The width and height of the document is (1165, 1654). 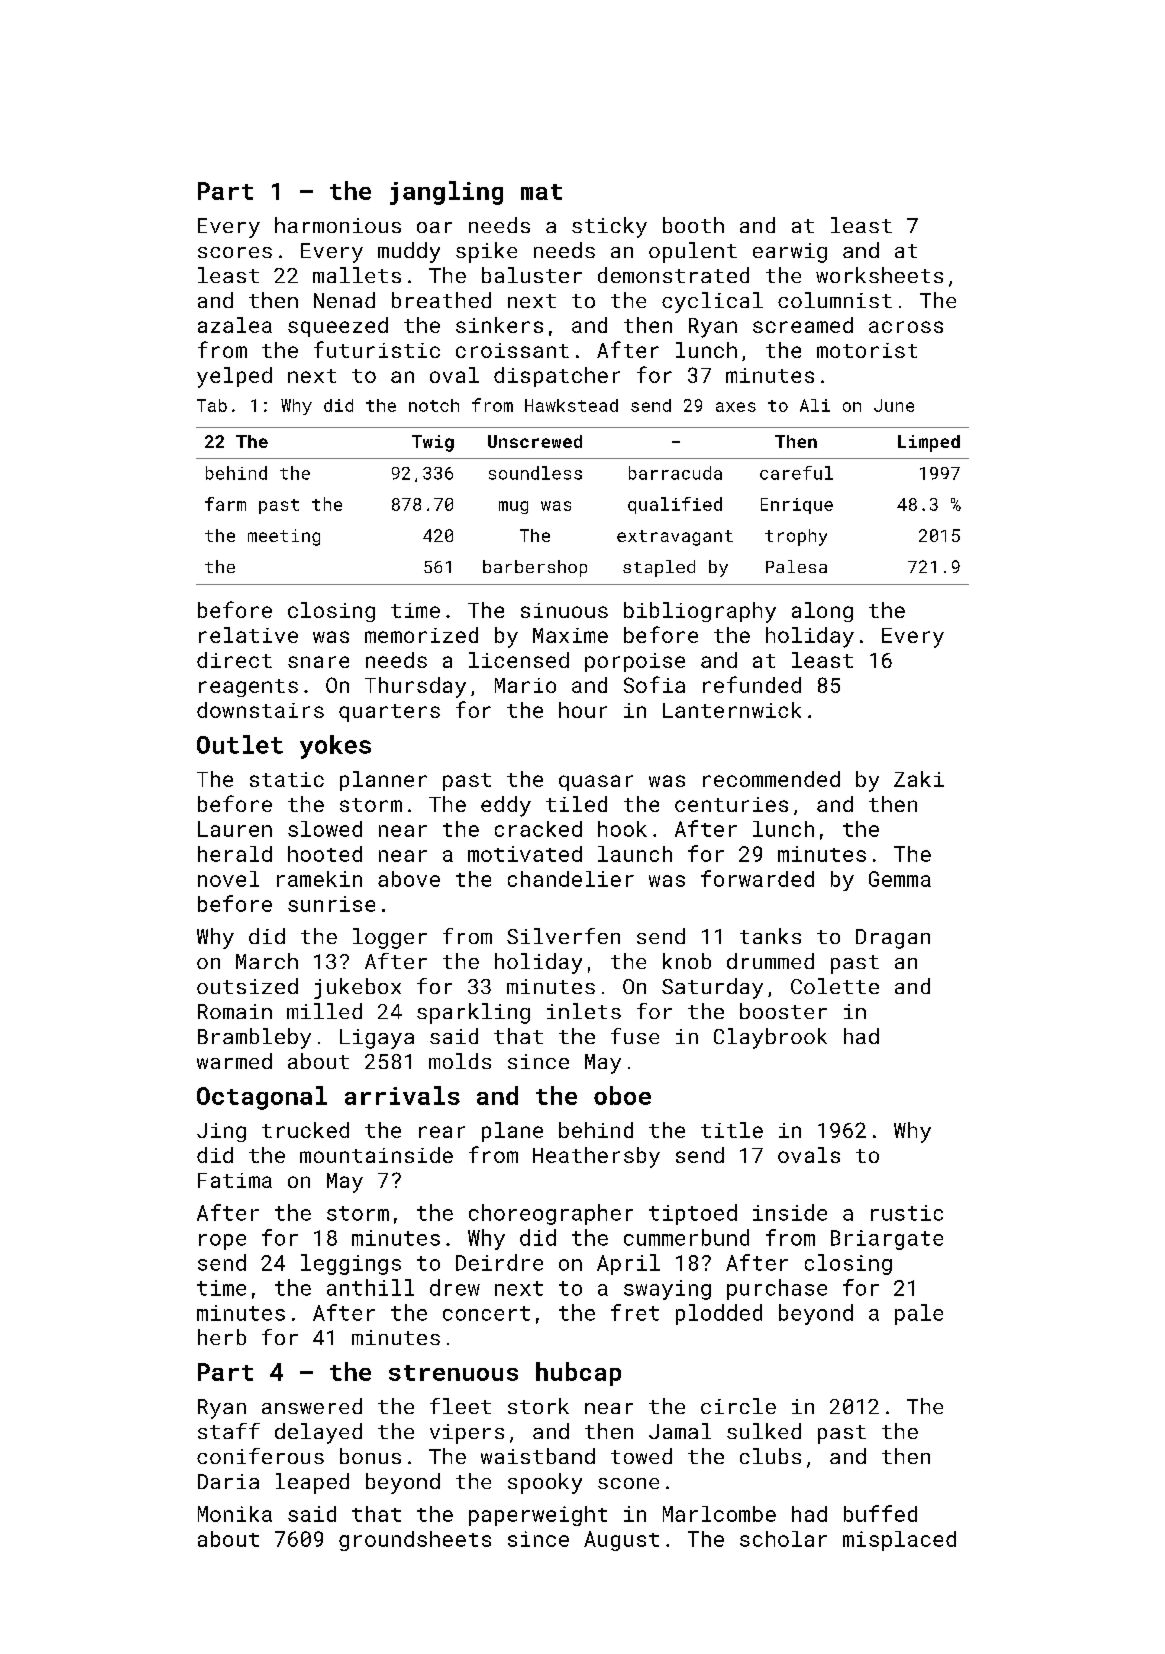 I want to click on booth, so click(x=693, y=225).
